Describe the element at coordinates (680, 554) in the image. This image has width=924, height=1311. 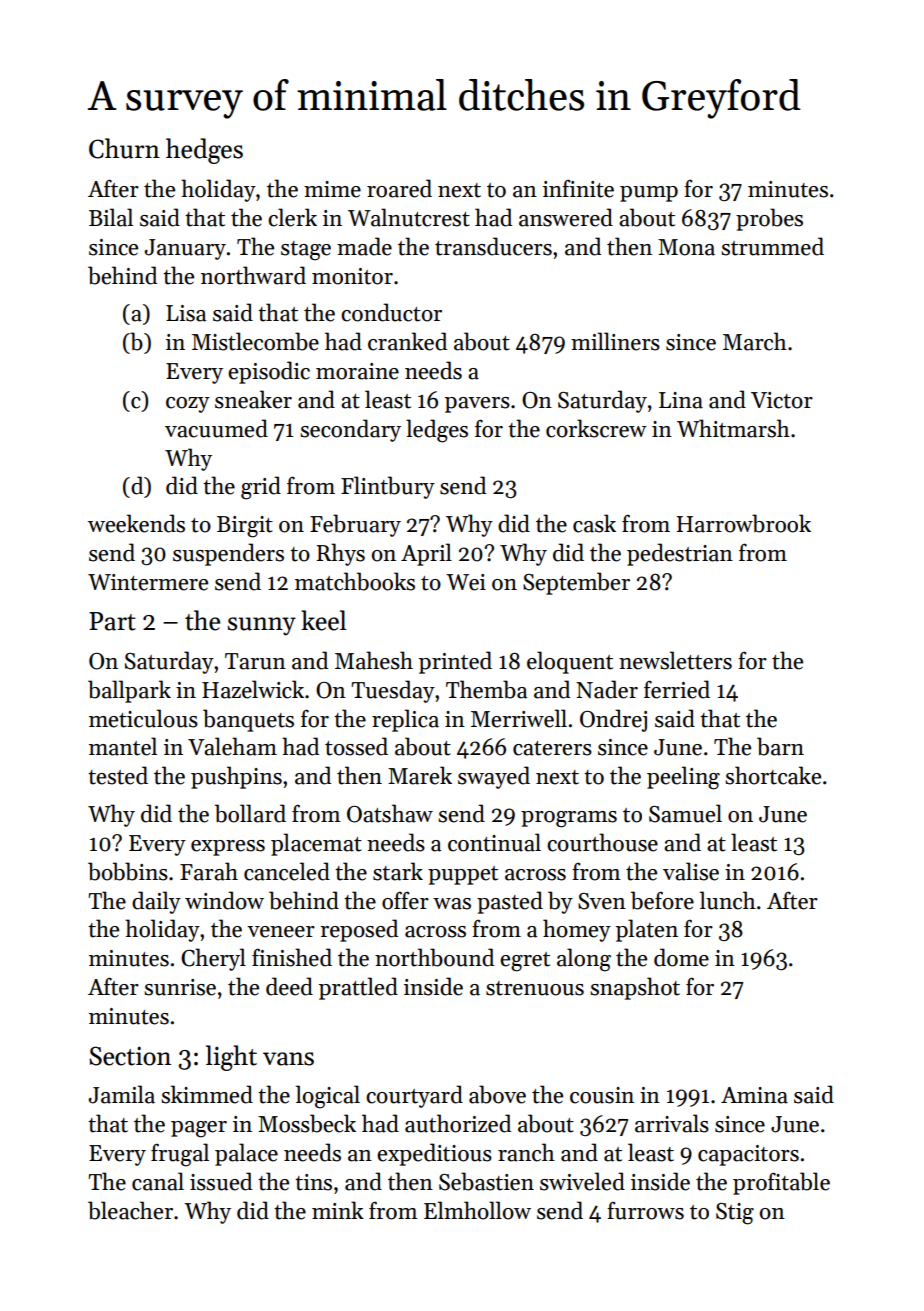
I see `pedestrian` at that location.
